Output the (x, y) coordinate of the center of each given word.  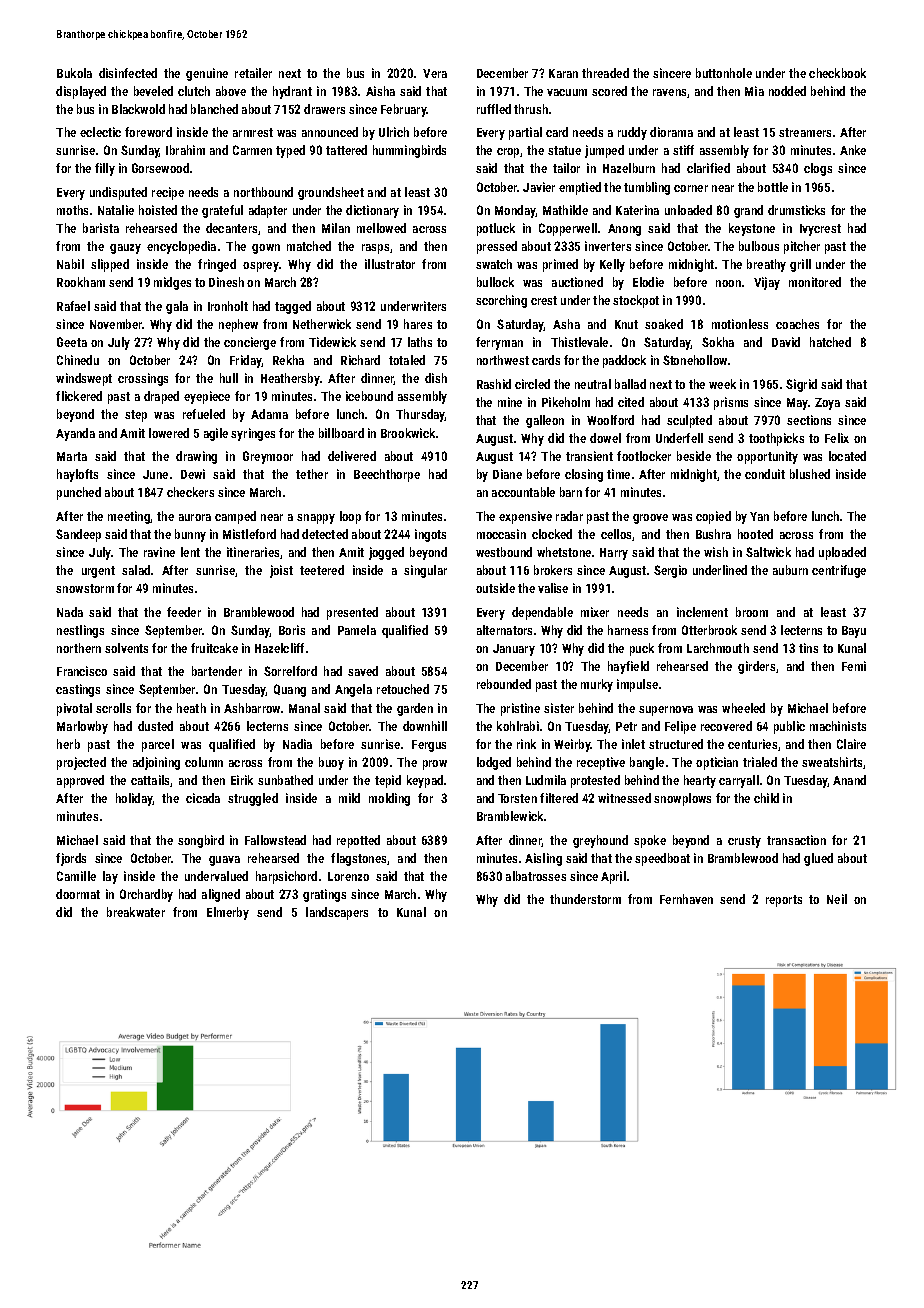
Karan (563, 73)
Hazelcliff (279, 648)
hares (418, 324)
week (722, 384)
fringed (217, 265)
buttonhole (724, 73)
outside (495, 588)
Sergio (670, 571)
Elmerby (228, 913)
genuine (207, 74)
